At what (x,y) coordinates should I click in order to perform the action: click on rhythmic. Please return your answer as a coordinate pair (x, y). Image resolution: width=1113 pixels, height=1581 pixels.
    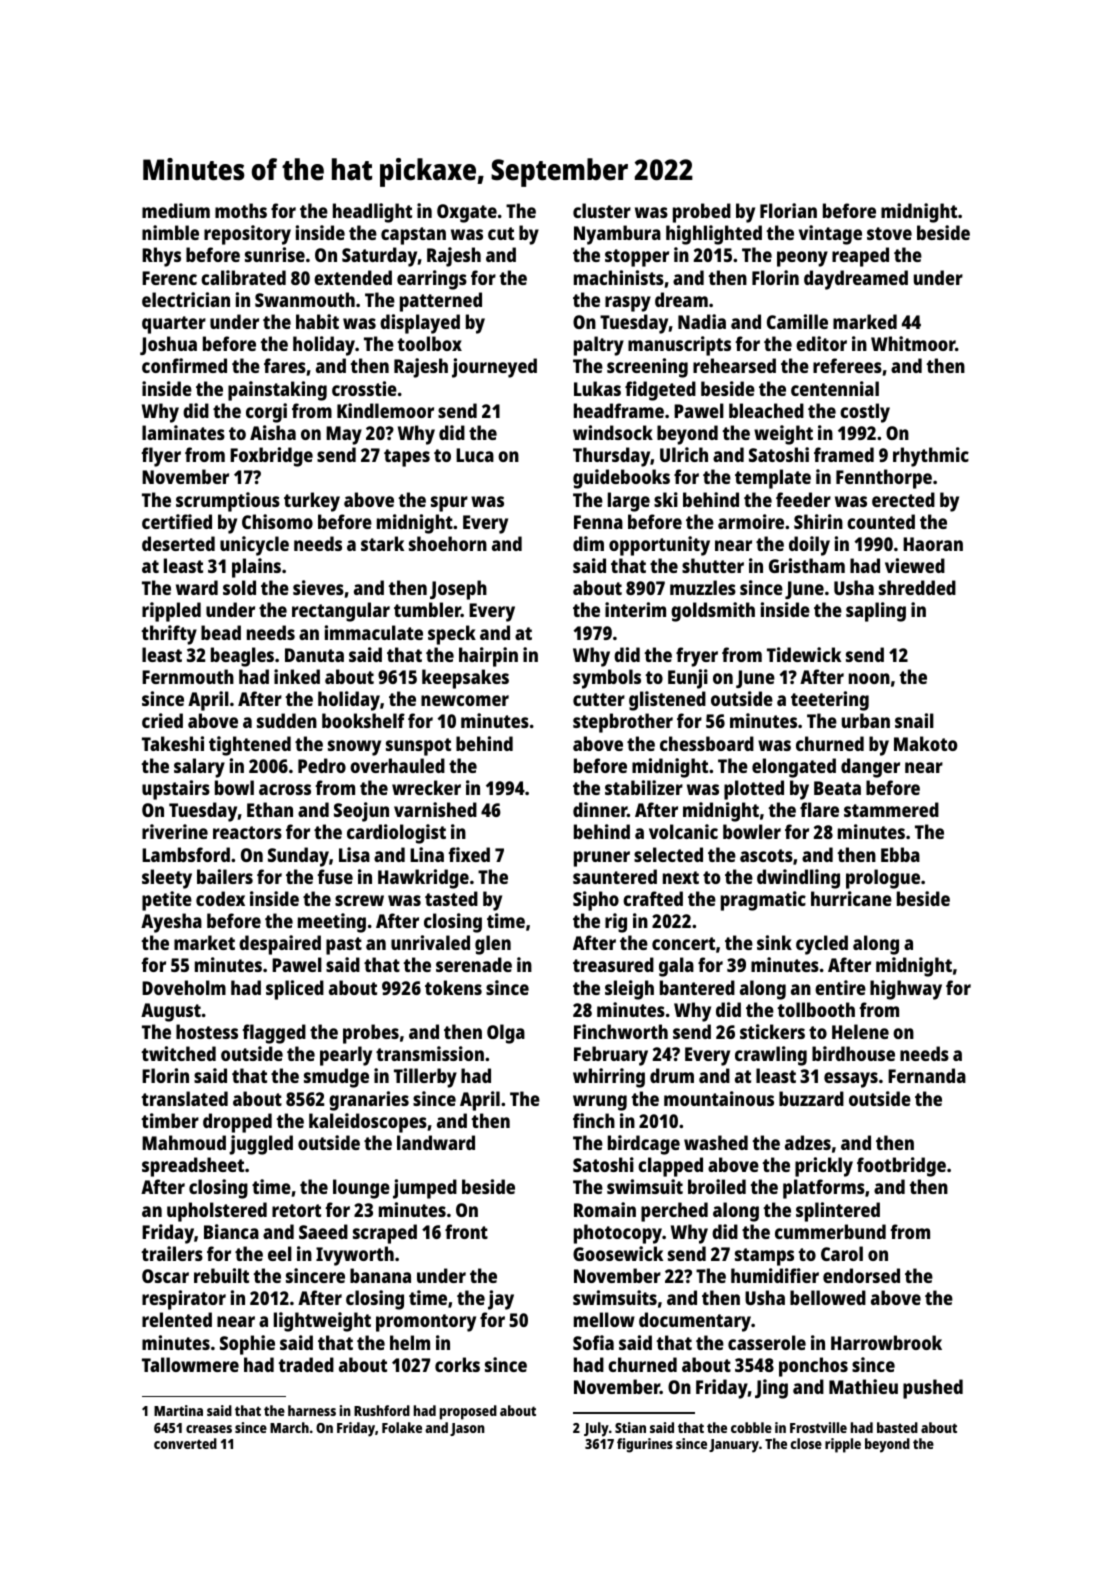
    Looking at the image, I should click on (931, 457).
